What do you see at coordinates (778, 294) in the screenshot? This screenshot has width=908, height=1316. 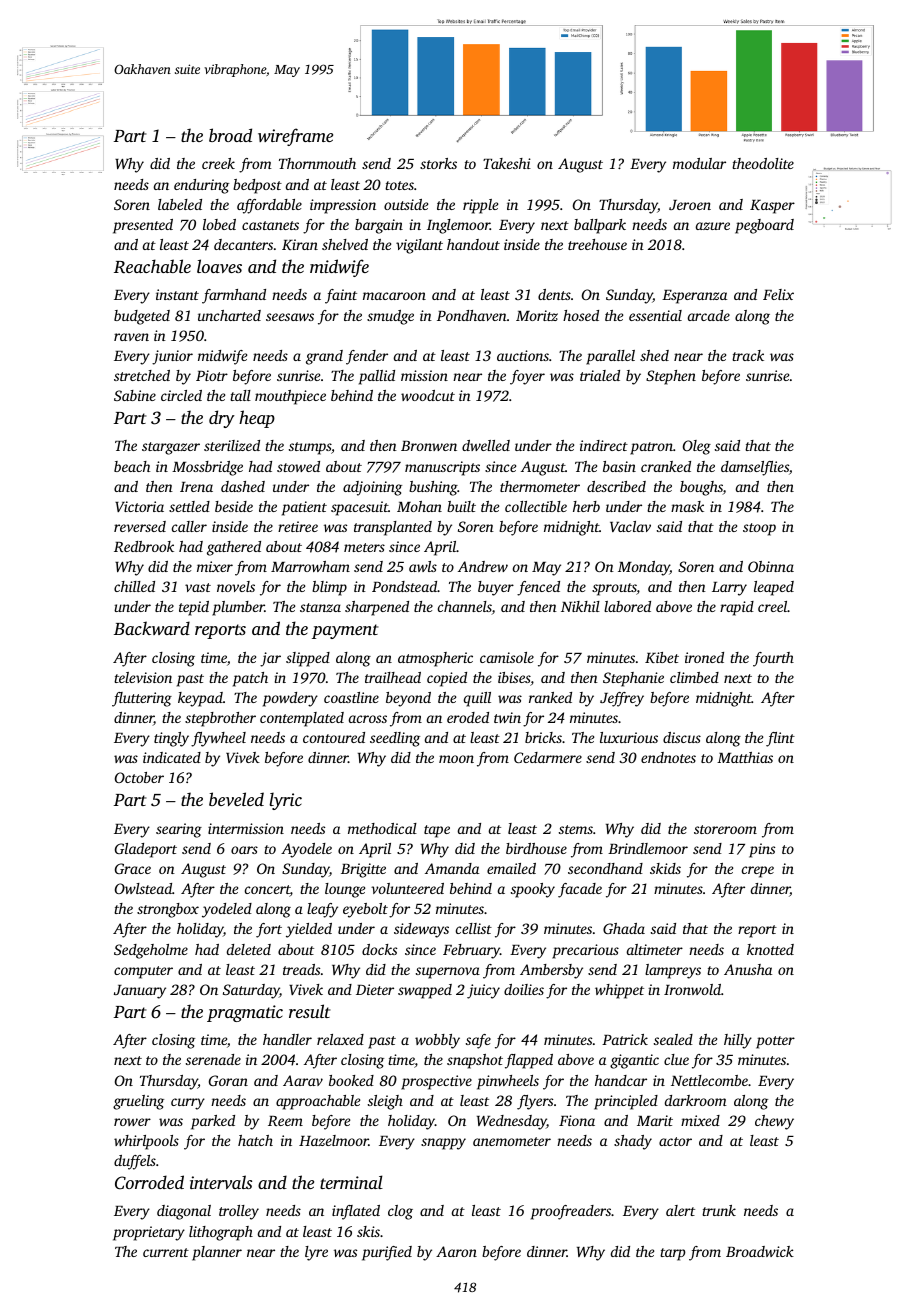 I see `Felix` at bounding box center [778, 294].
